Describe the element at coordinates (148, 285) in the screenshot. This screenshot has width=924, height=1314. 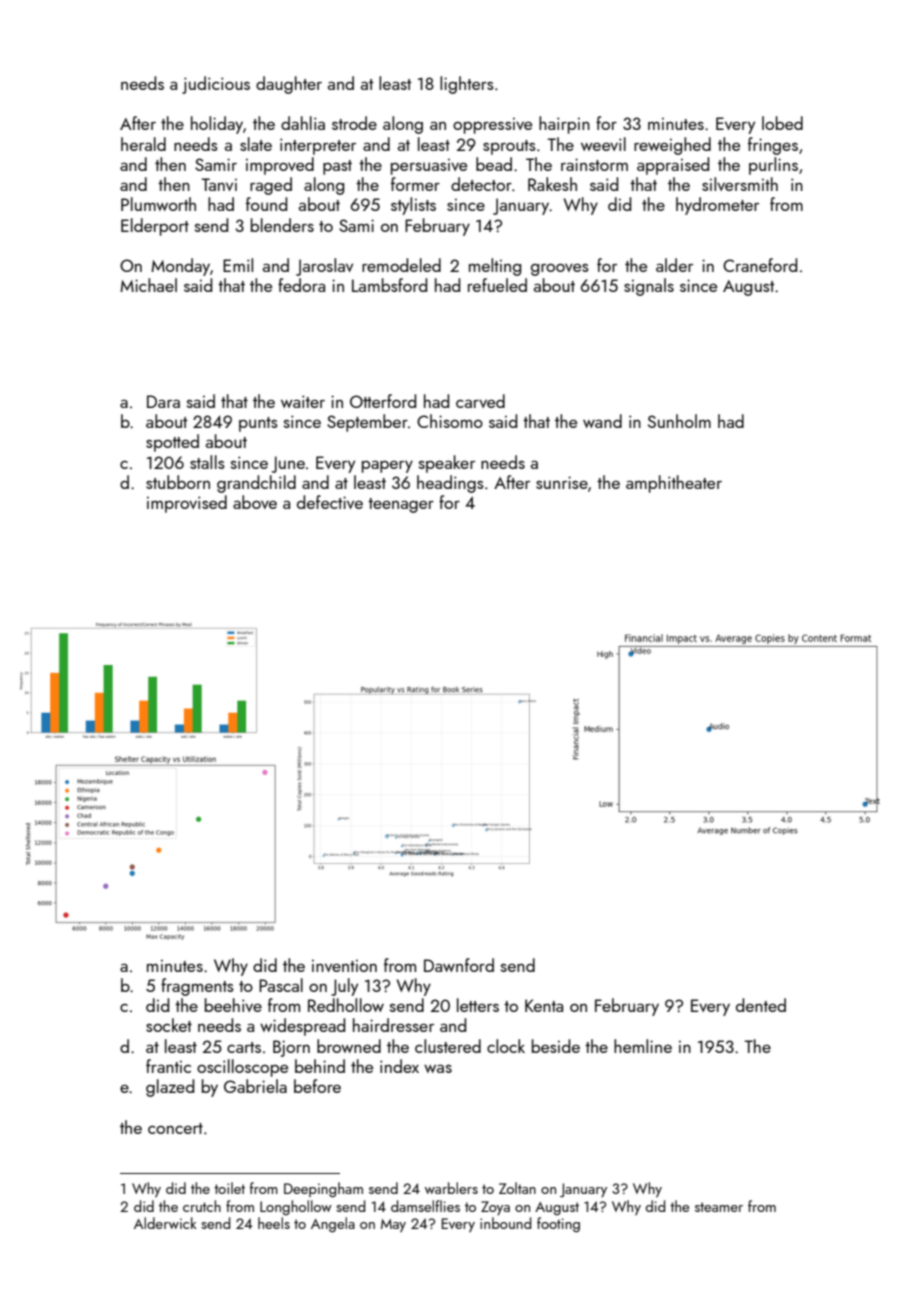
I see `Michael` at that location.
